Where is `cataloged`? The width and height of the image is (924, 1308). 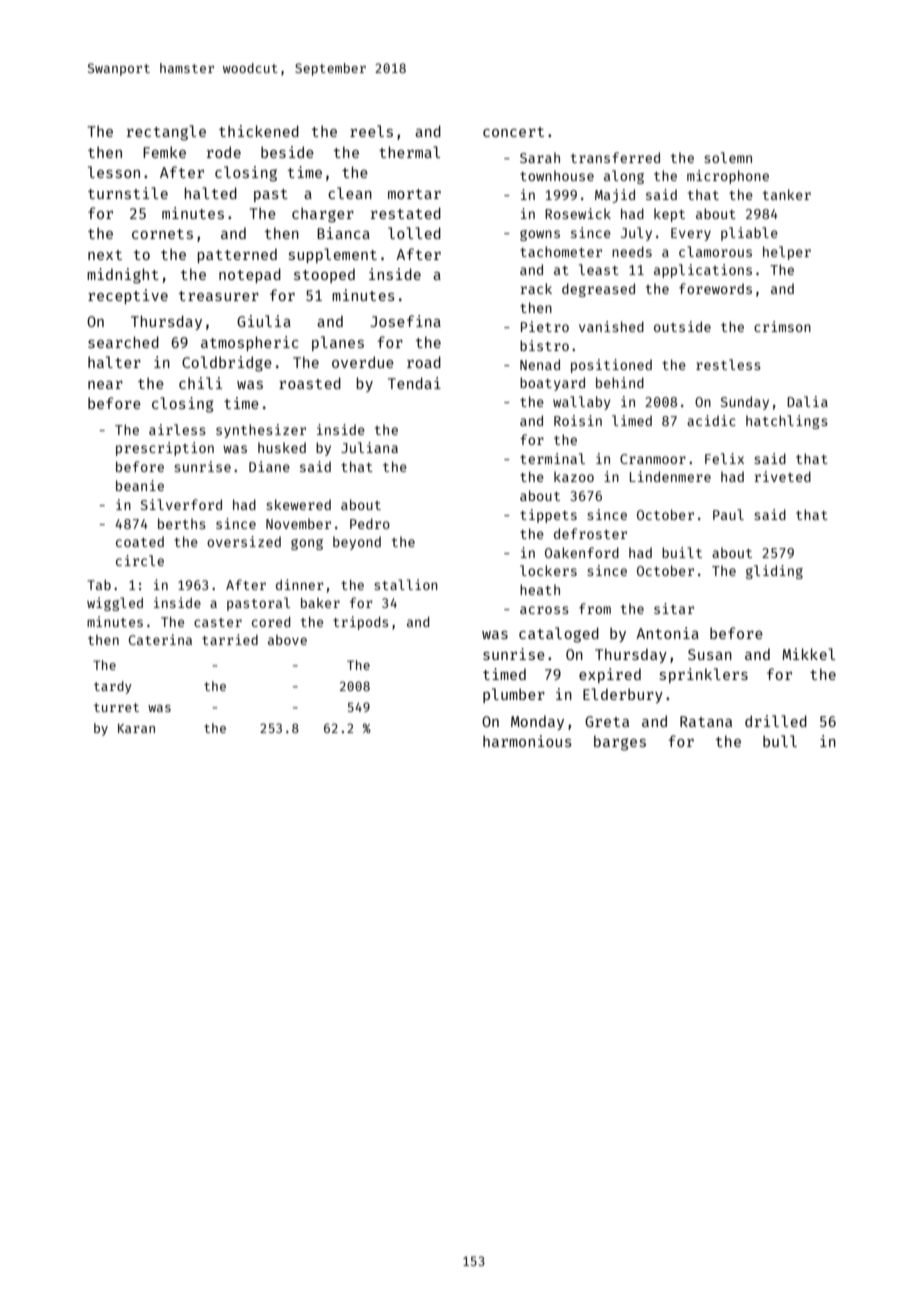 cataloged is located at coordinates (559, 635).
